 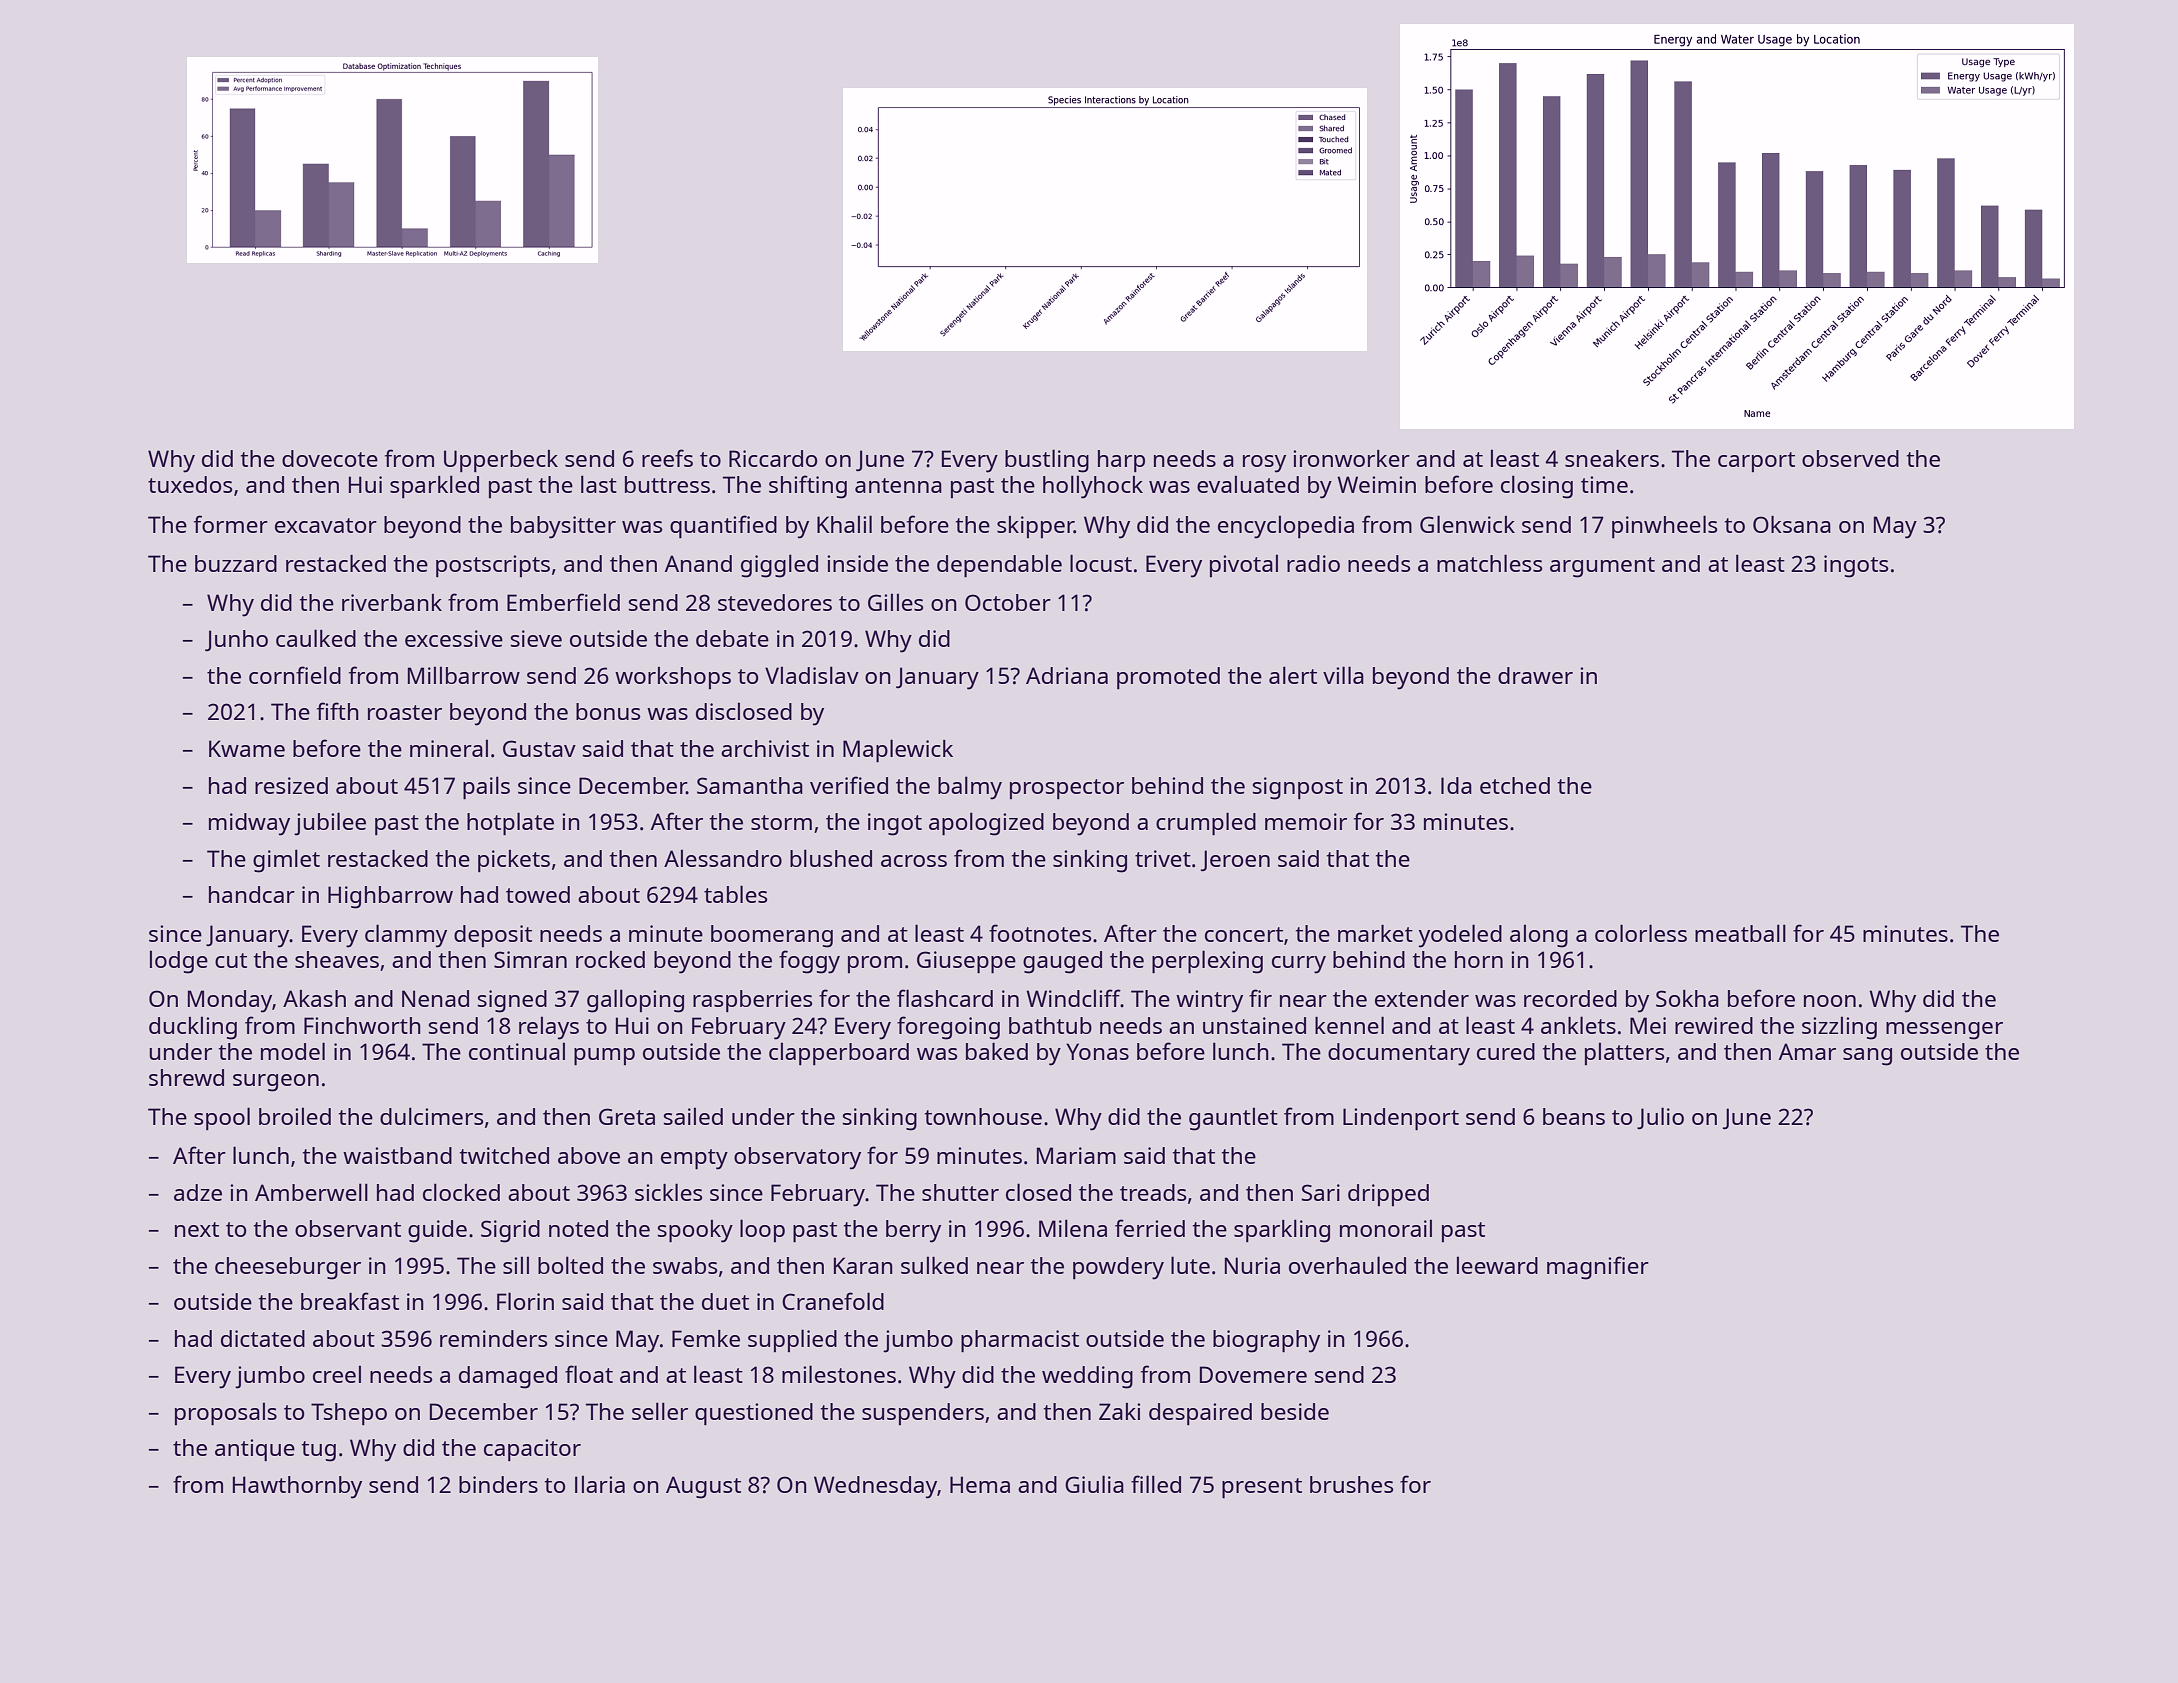 I want to click on binders, so click(x=498, y=1484).
